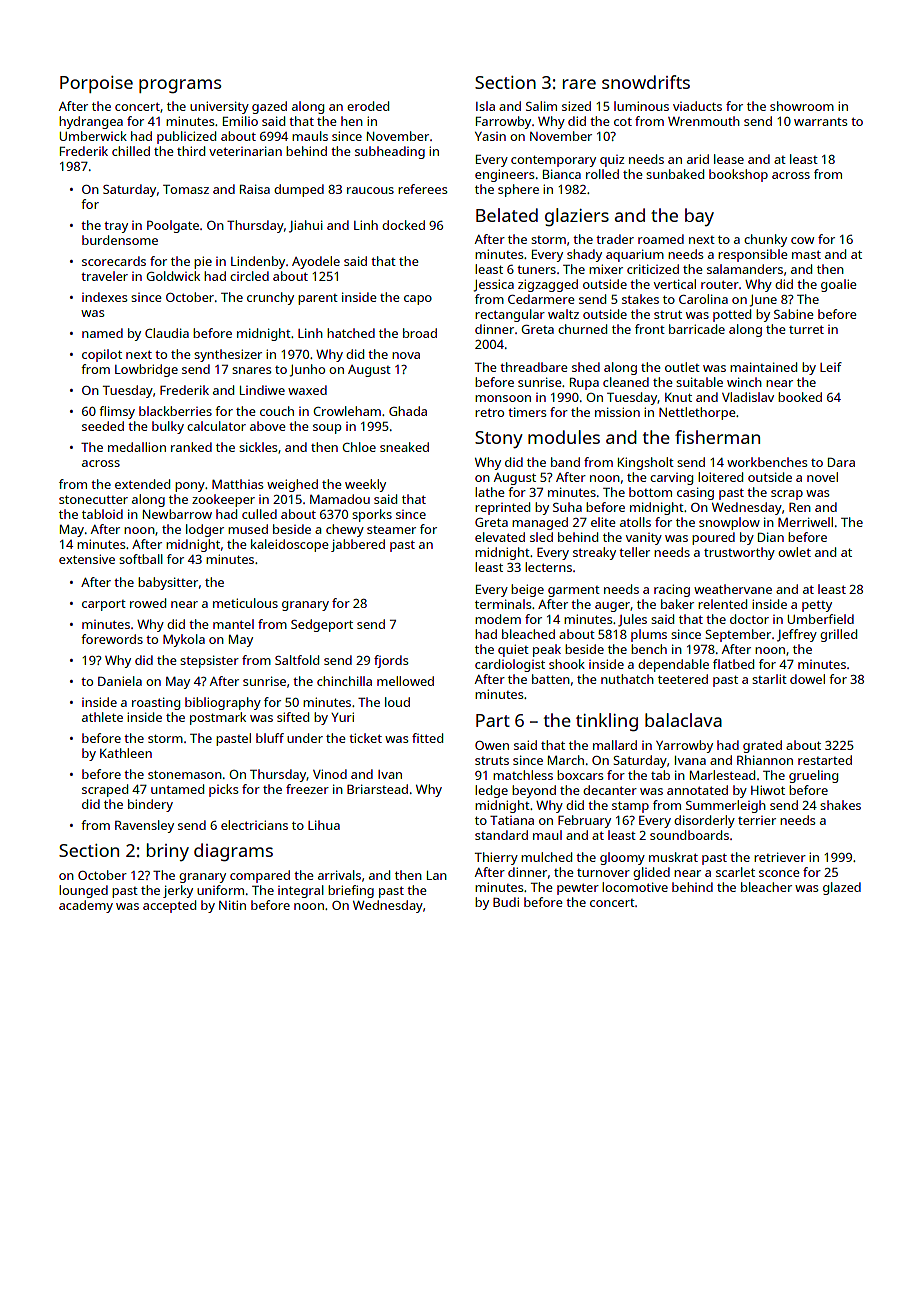 The image size is (924, 1308). I want to click on showroom, so click(802, 106).
